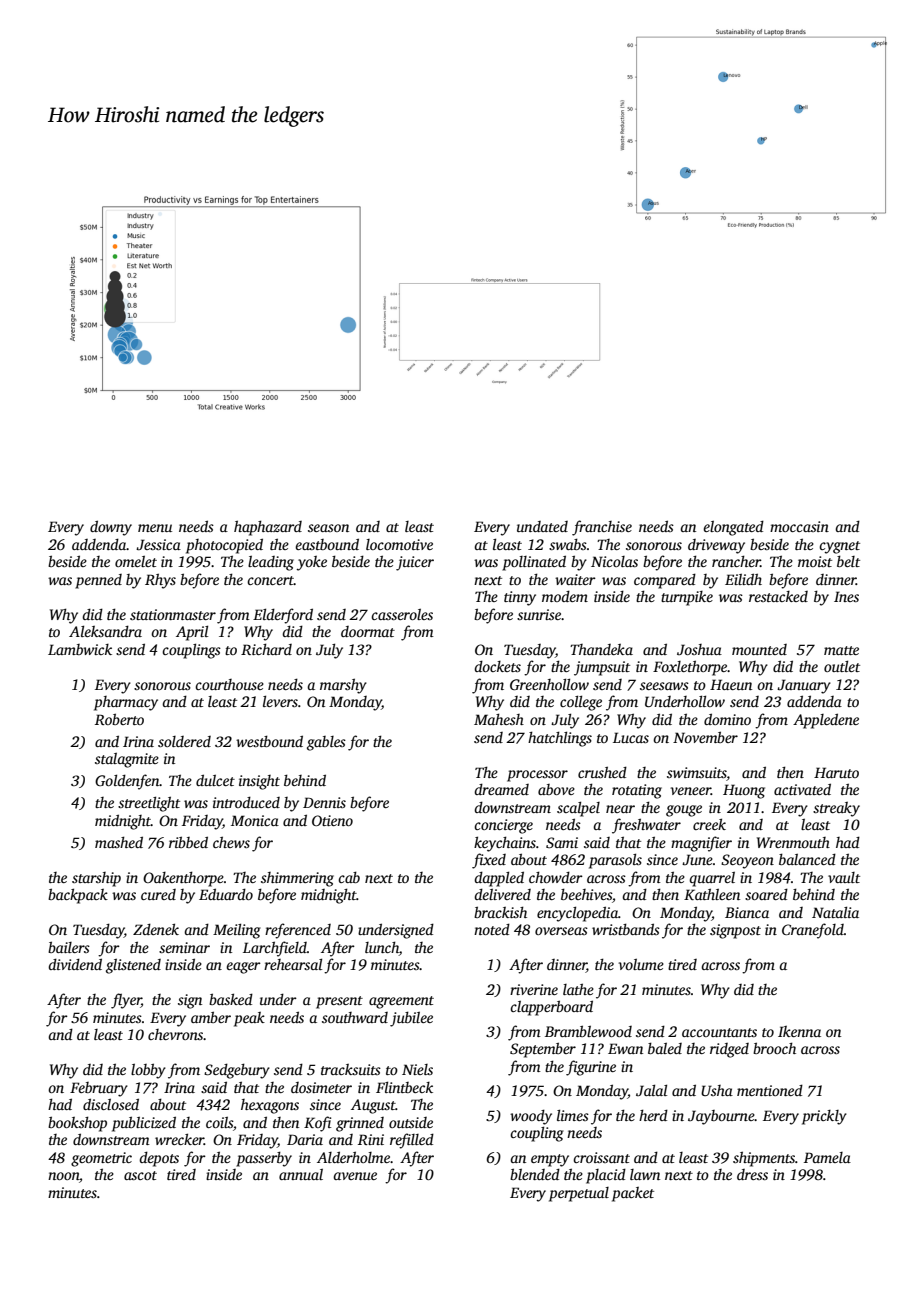  What do you see at coordinates (119, 842) in the screenshot?
I see `mashed` at bounding box center [119, 842].
